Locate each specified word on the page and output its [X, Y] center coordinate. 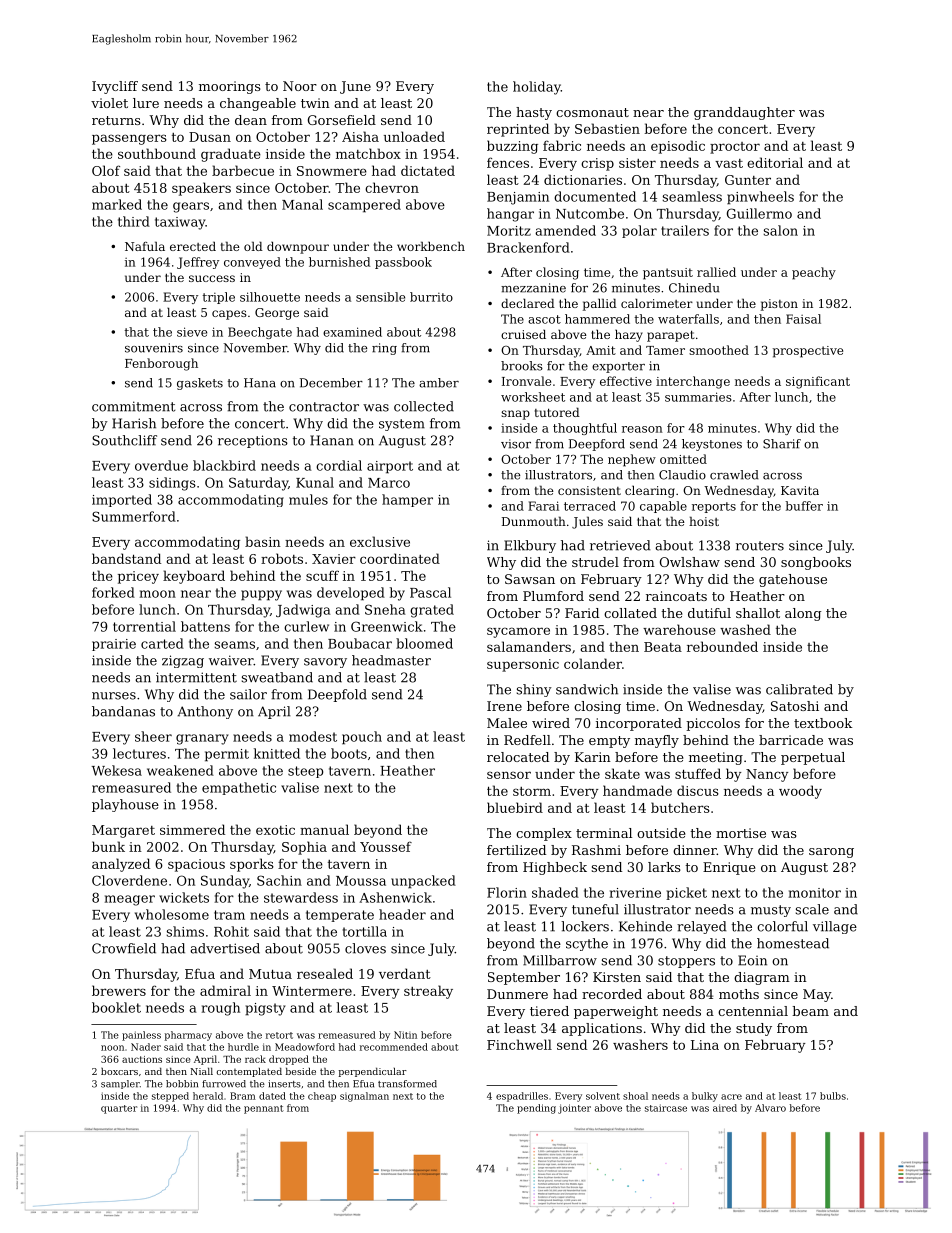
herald [208, 1096]
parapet [670, 336]
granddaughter [744, 113]
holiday [537, 88]
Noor [300, 86]
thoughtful [585, 429]
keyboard [194, 577]
